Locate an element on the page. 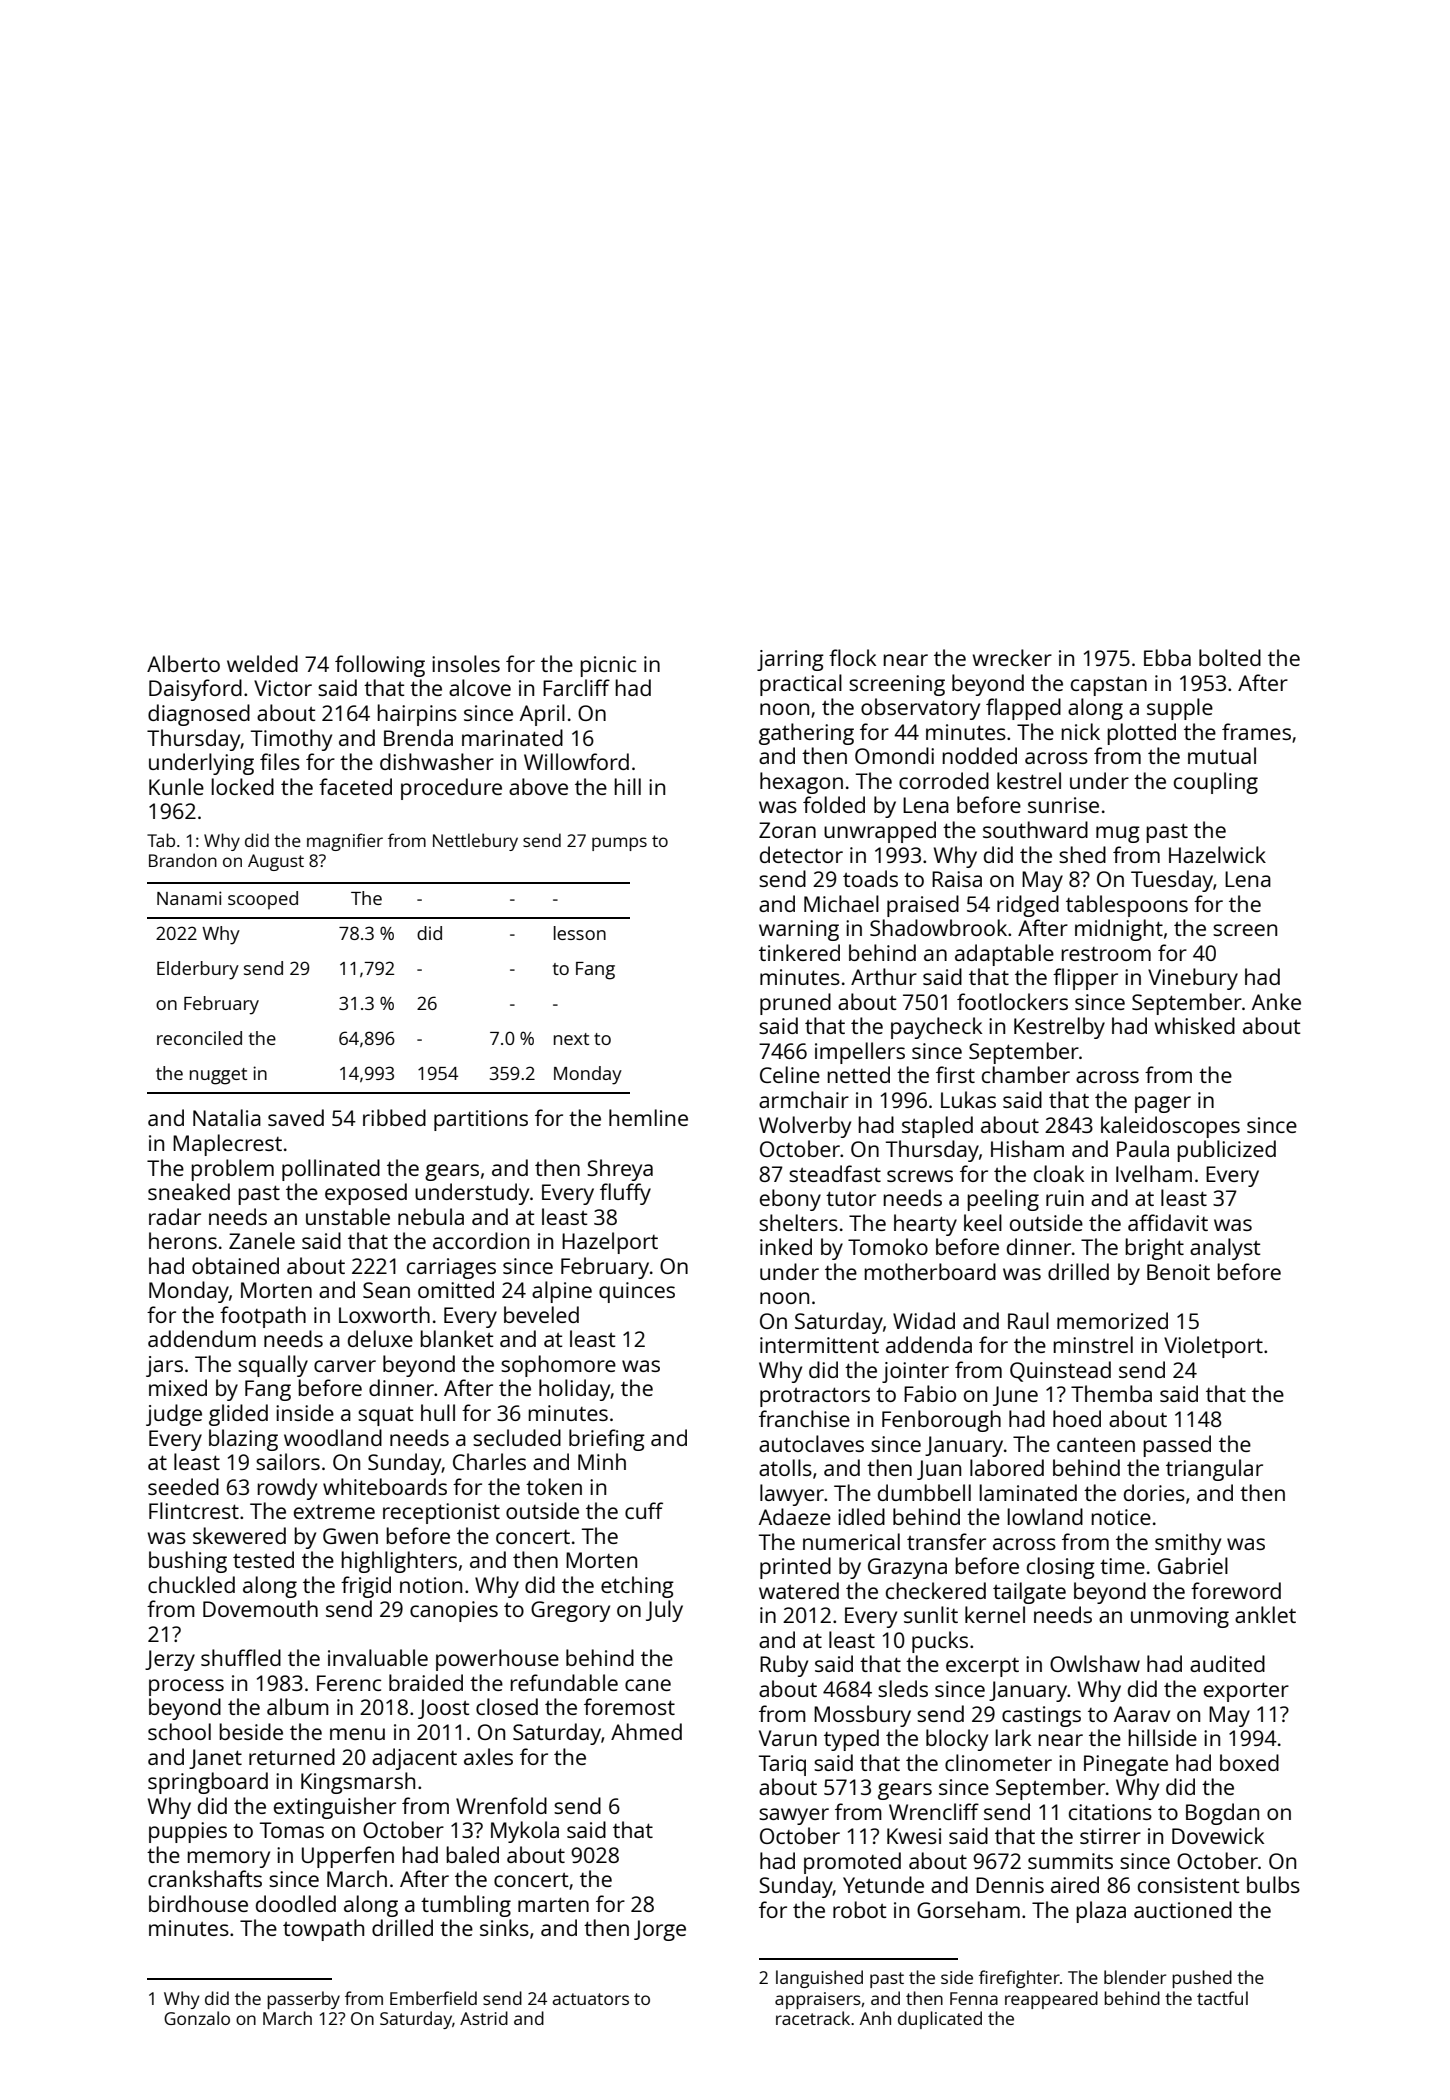  passed is located at coordinates (1177, 1446).
